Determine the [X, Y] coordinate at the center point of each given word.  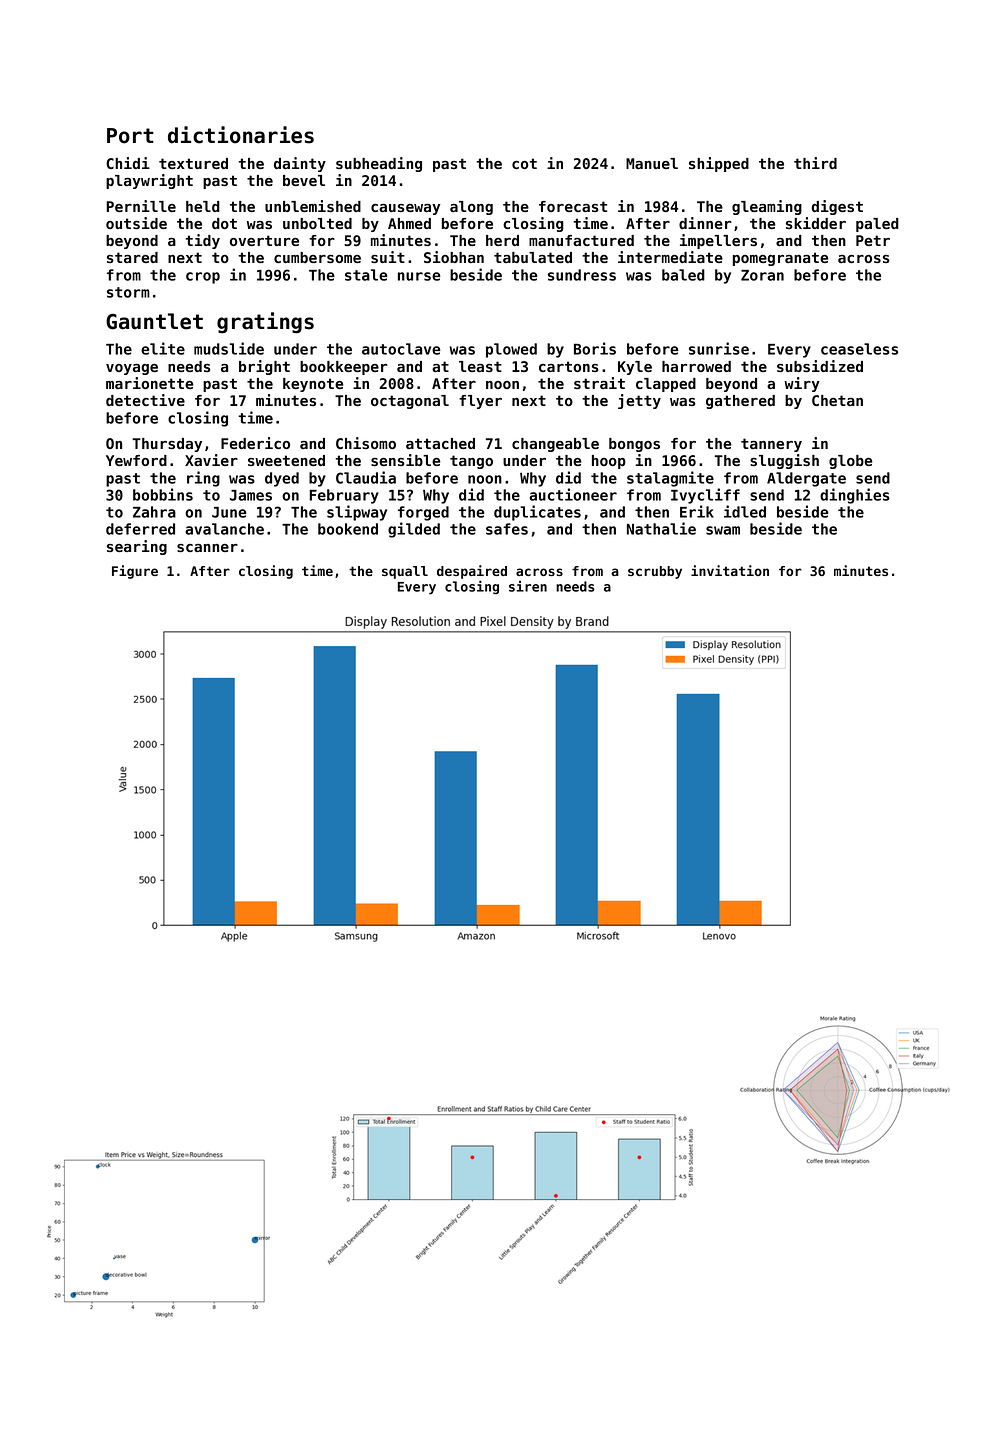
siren [528, 586]
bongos [634, 445]
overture [264, 240]
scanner [207, 548]
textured [193, 163]
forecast [573, 206]
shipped [719, 164]
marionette [149, 383]
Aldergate [806, 479]
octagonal [410, 402]
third [815, 163]
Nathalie [661, 528]
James [251, 495]
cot [524, 163]
